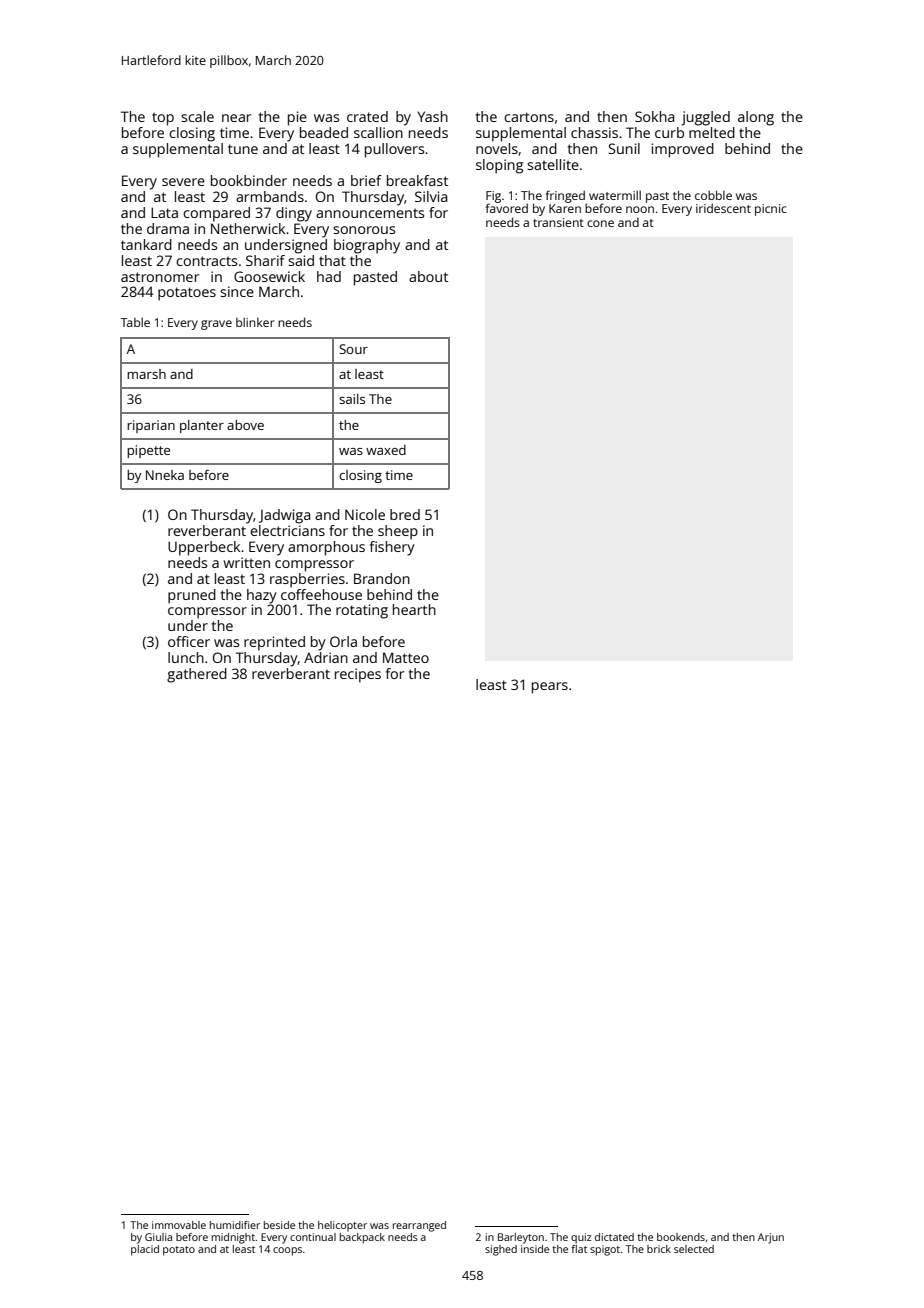 Image resolution: width=924 pixels, height=1308 pixels. Describe the element at coordinates (419, 1226) in the page. I see `rearranged` at that location.
